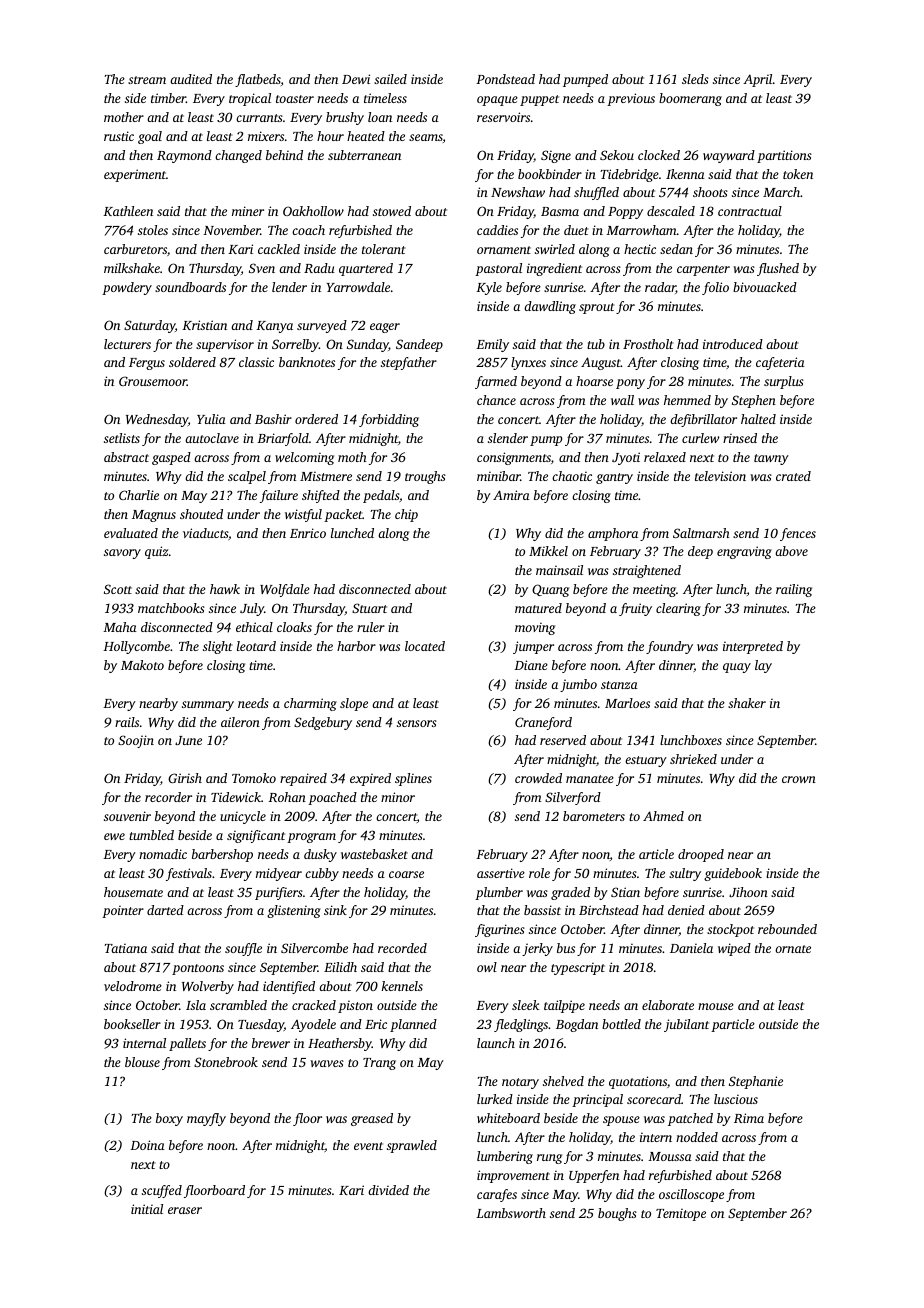 The image size is (924, 1308). Describe the element at coordinates (681, 1214) in the image. I see `Temitope` at that location.
